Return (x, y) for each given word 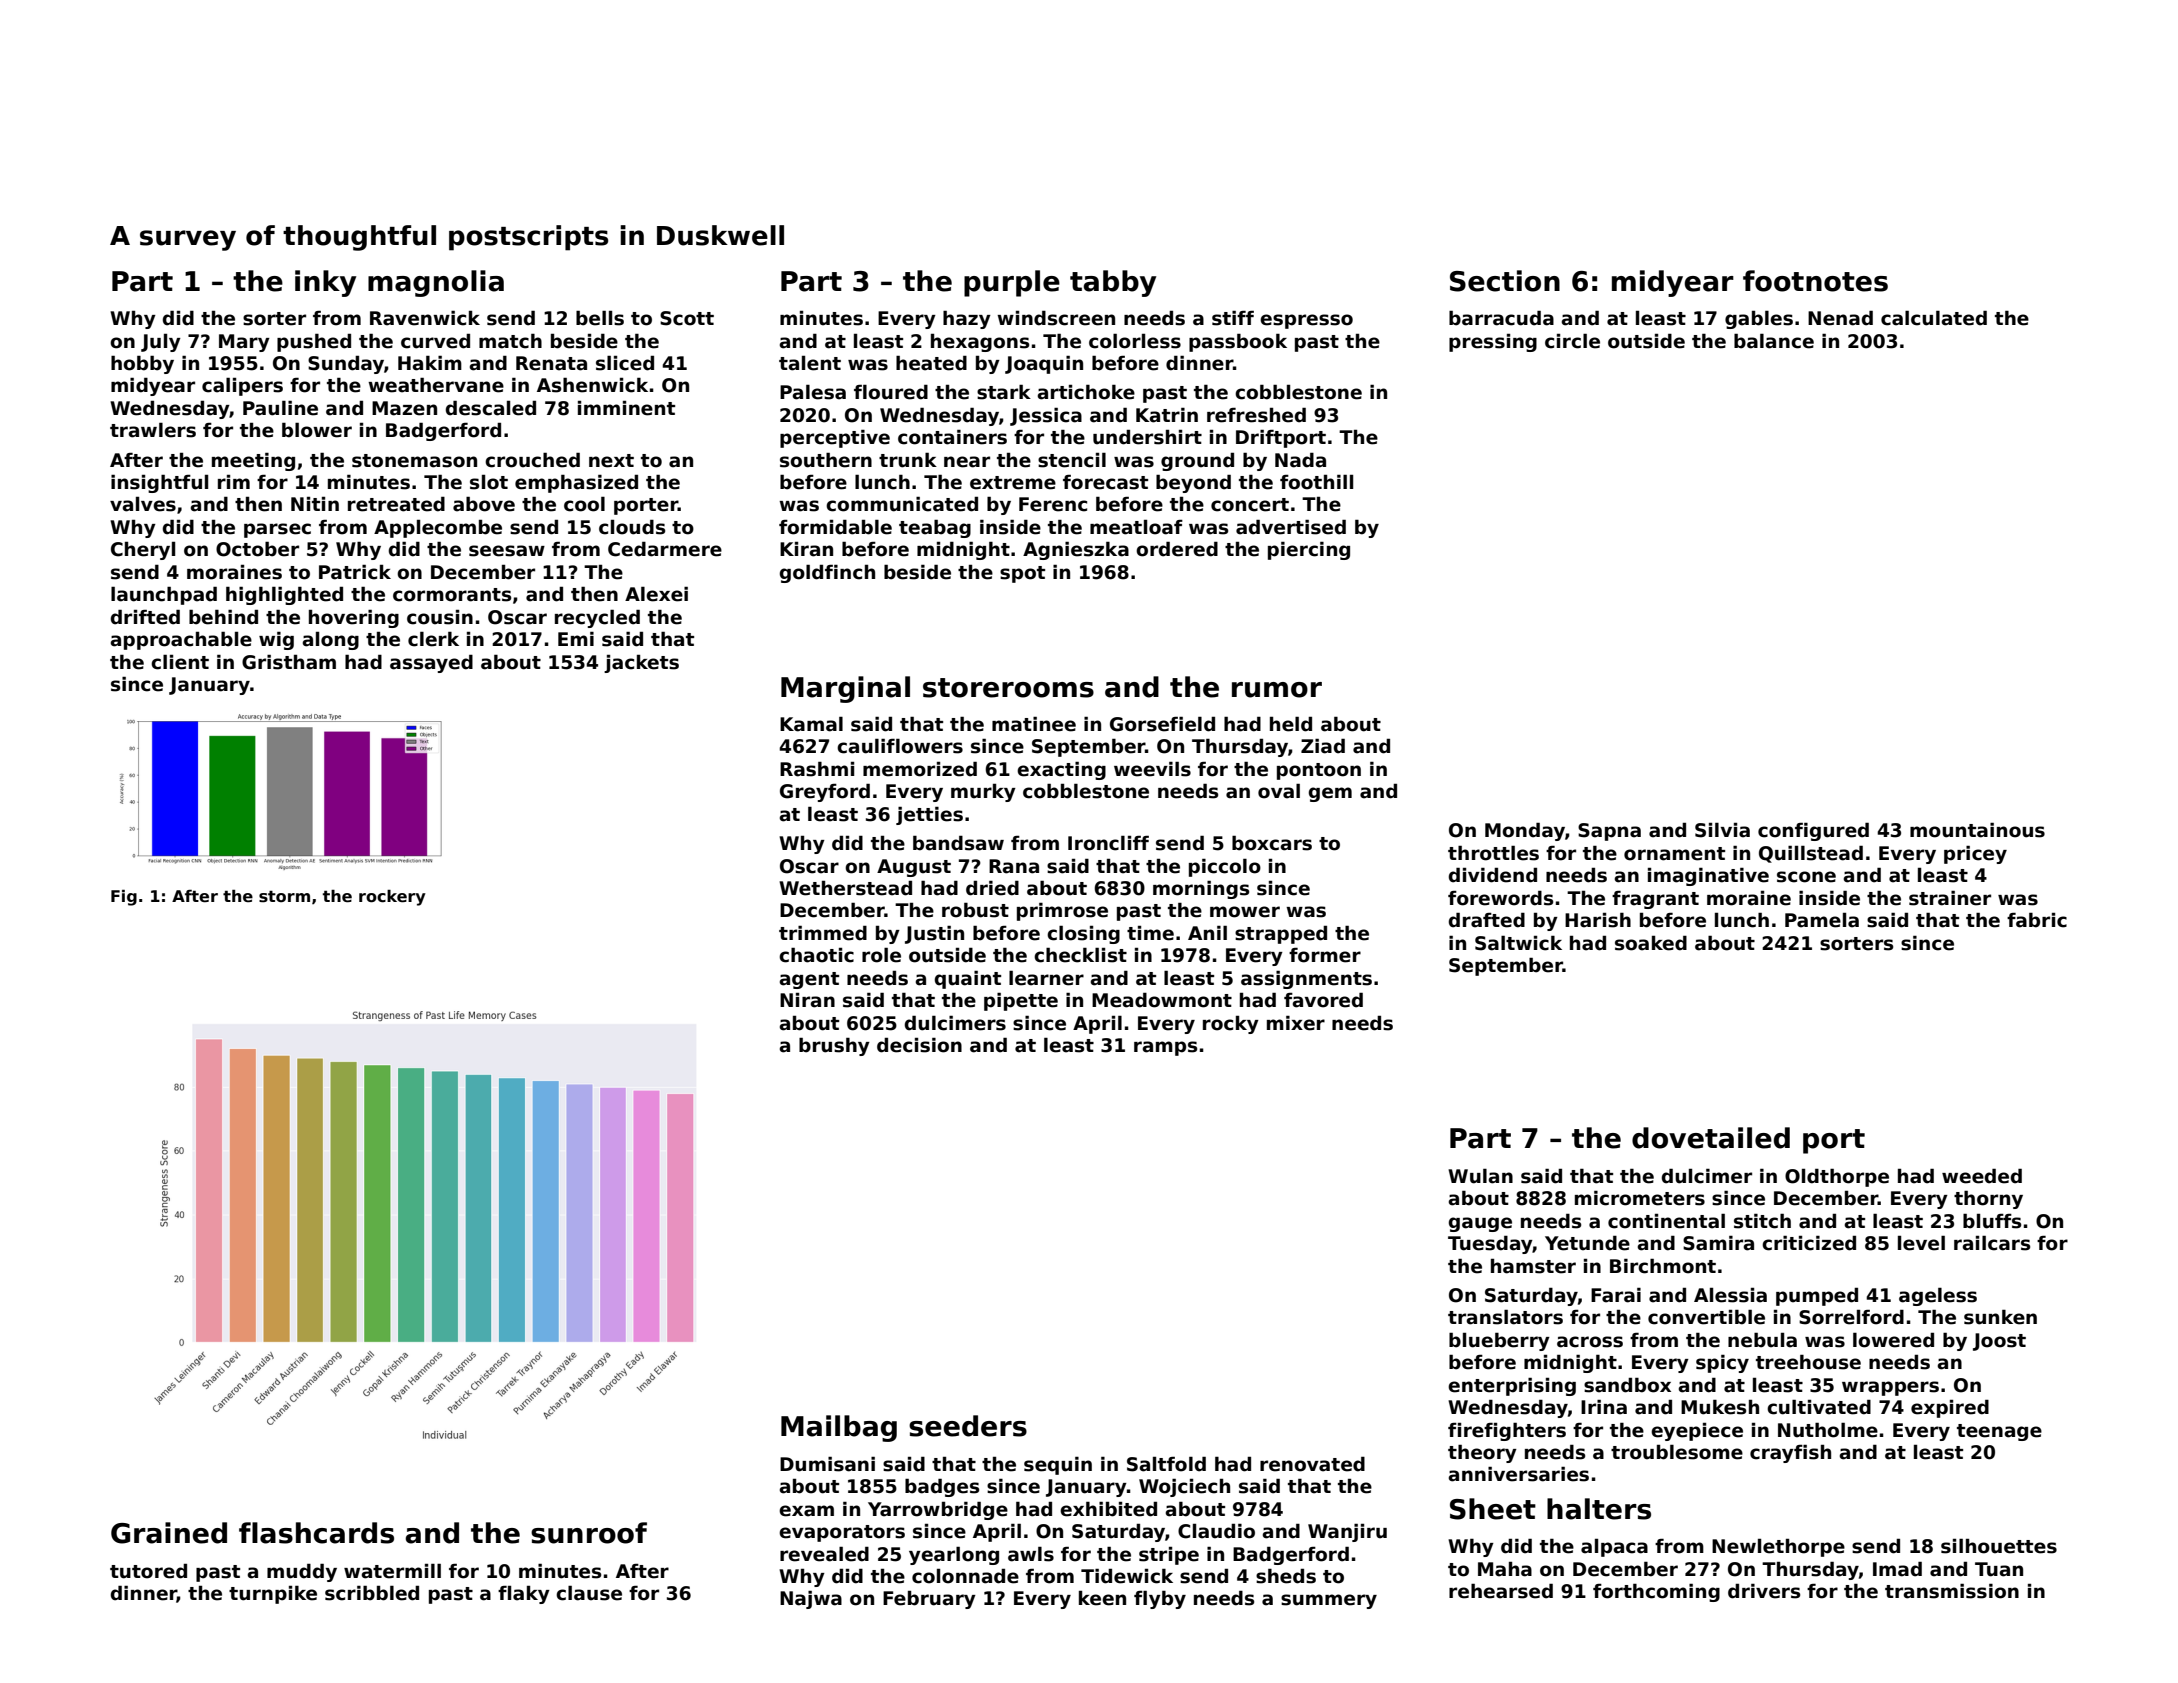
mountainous (1977, 830)
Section (1505, 281)
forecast (1105, 482)
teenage (1999, 1432)
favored (1323, 1000)
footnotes (1815, 281)
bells (600, 318)
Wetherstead (845, 888)
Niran (807, 1000)
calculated (1934, 318)
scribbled (372, 1593)
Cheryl (143, 550)
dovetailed (1711, 1138)
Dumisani (827, 1464)
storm (284, 897)
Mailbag (839, 1428)
